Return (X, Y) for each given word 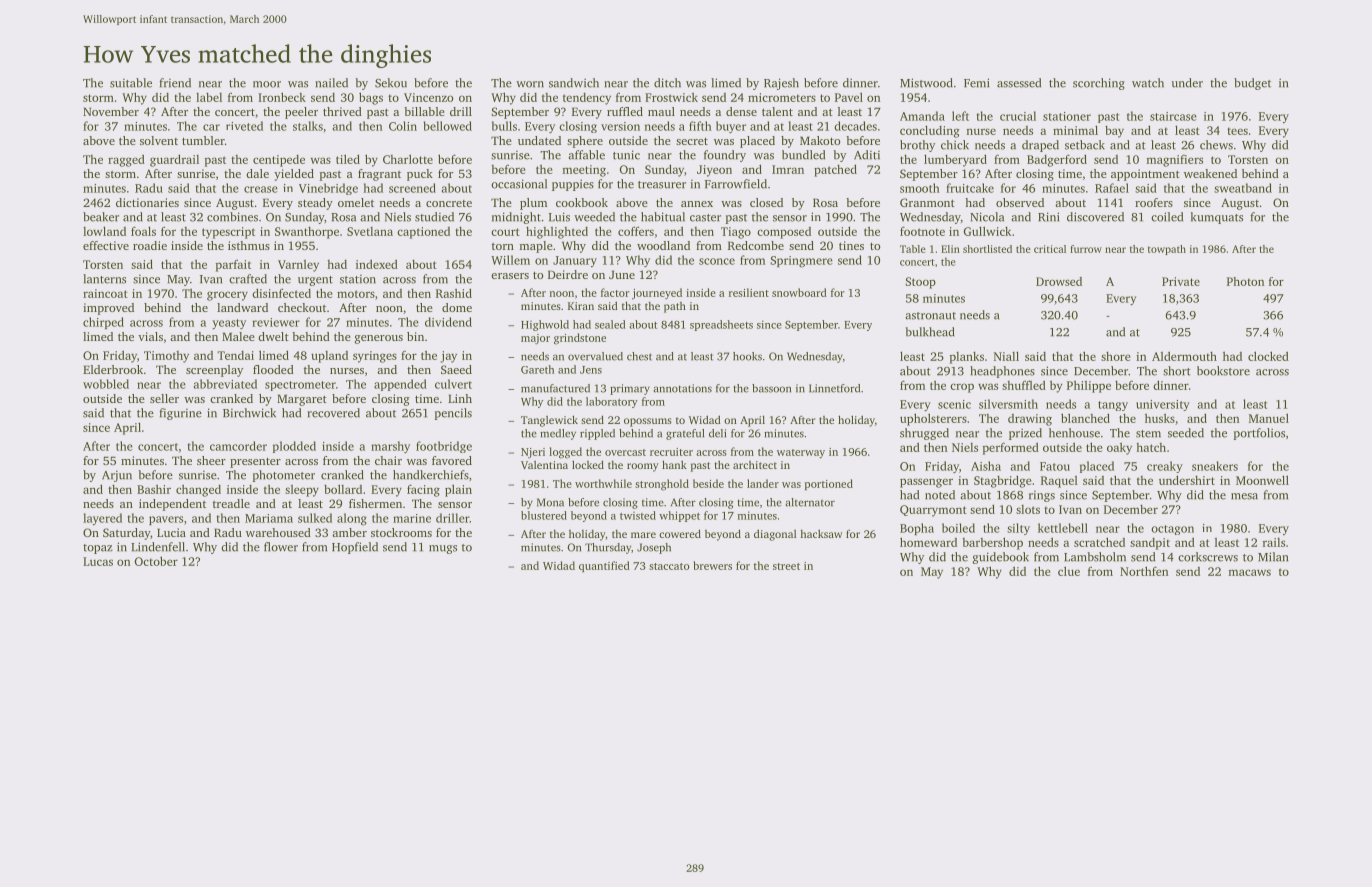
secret (692, 141)
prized (1025, 434)
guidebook (1000, 558)
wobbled (106, 384)
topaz (98, 549)
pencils (453, 414)
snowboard (799, 292)
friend (175, 83)
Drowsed (1059, 281)
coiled (1167, 217)
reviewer (276, 322)
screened (412, 188)
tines (851, 245)
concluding (930, 131)
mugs (443, 549)
